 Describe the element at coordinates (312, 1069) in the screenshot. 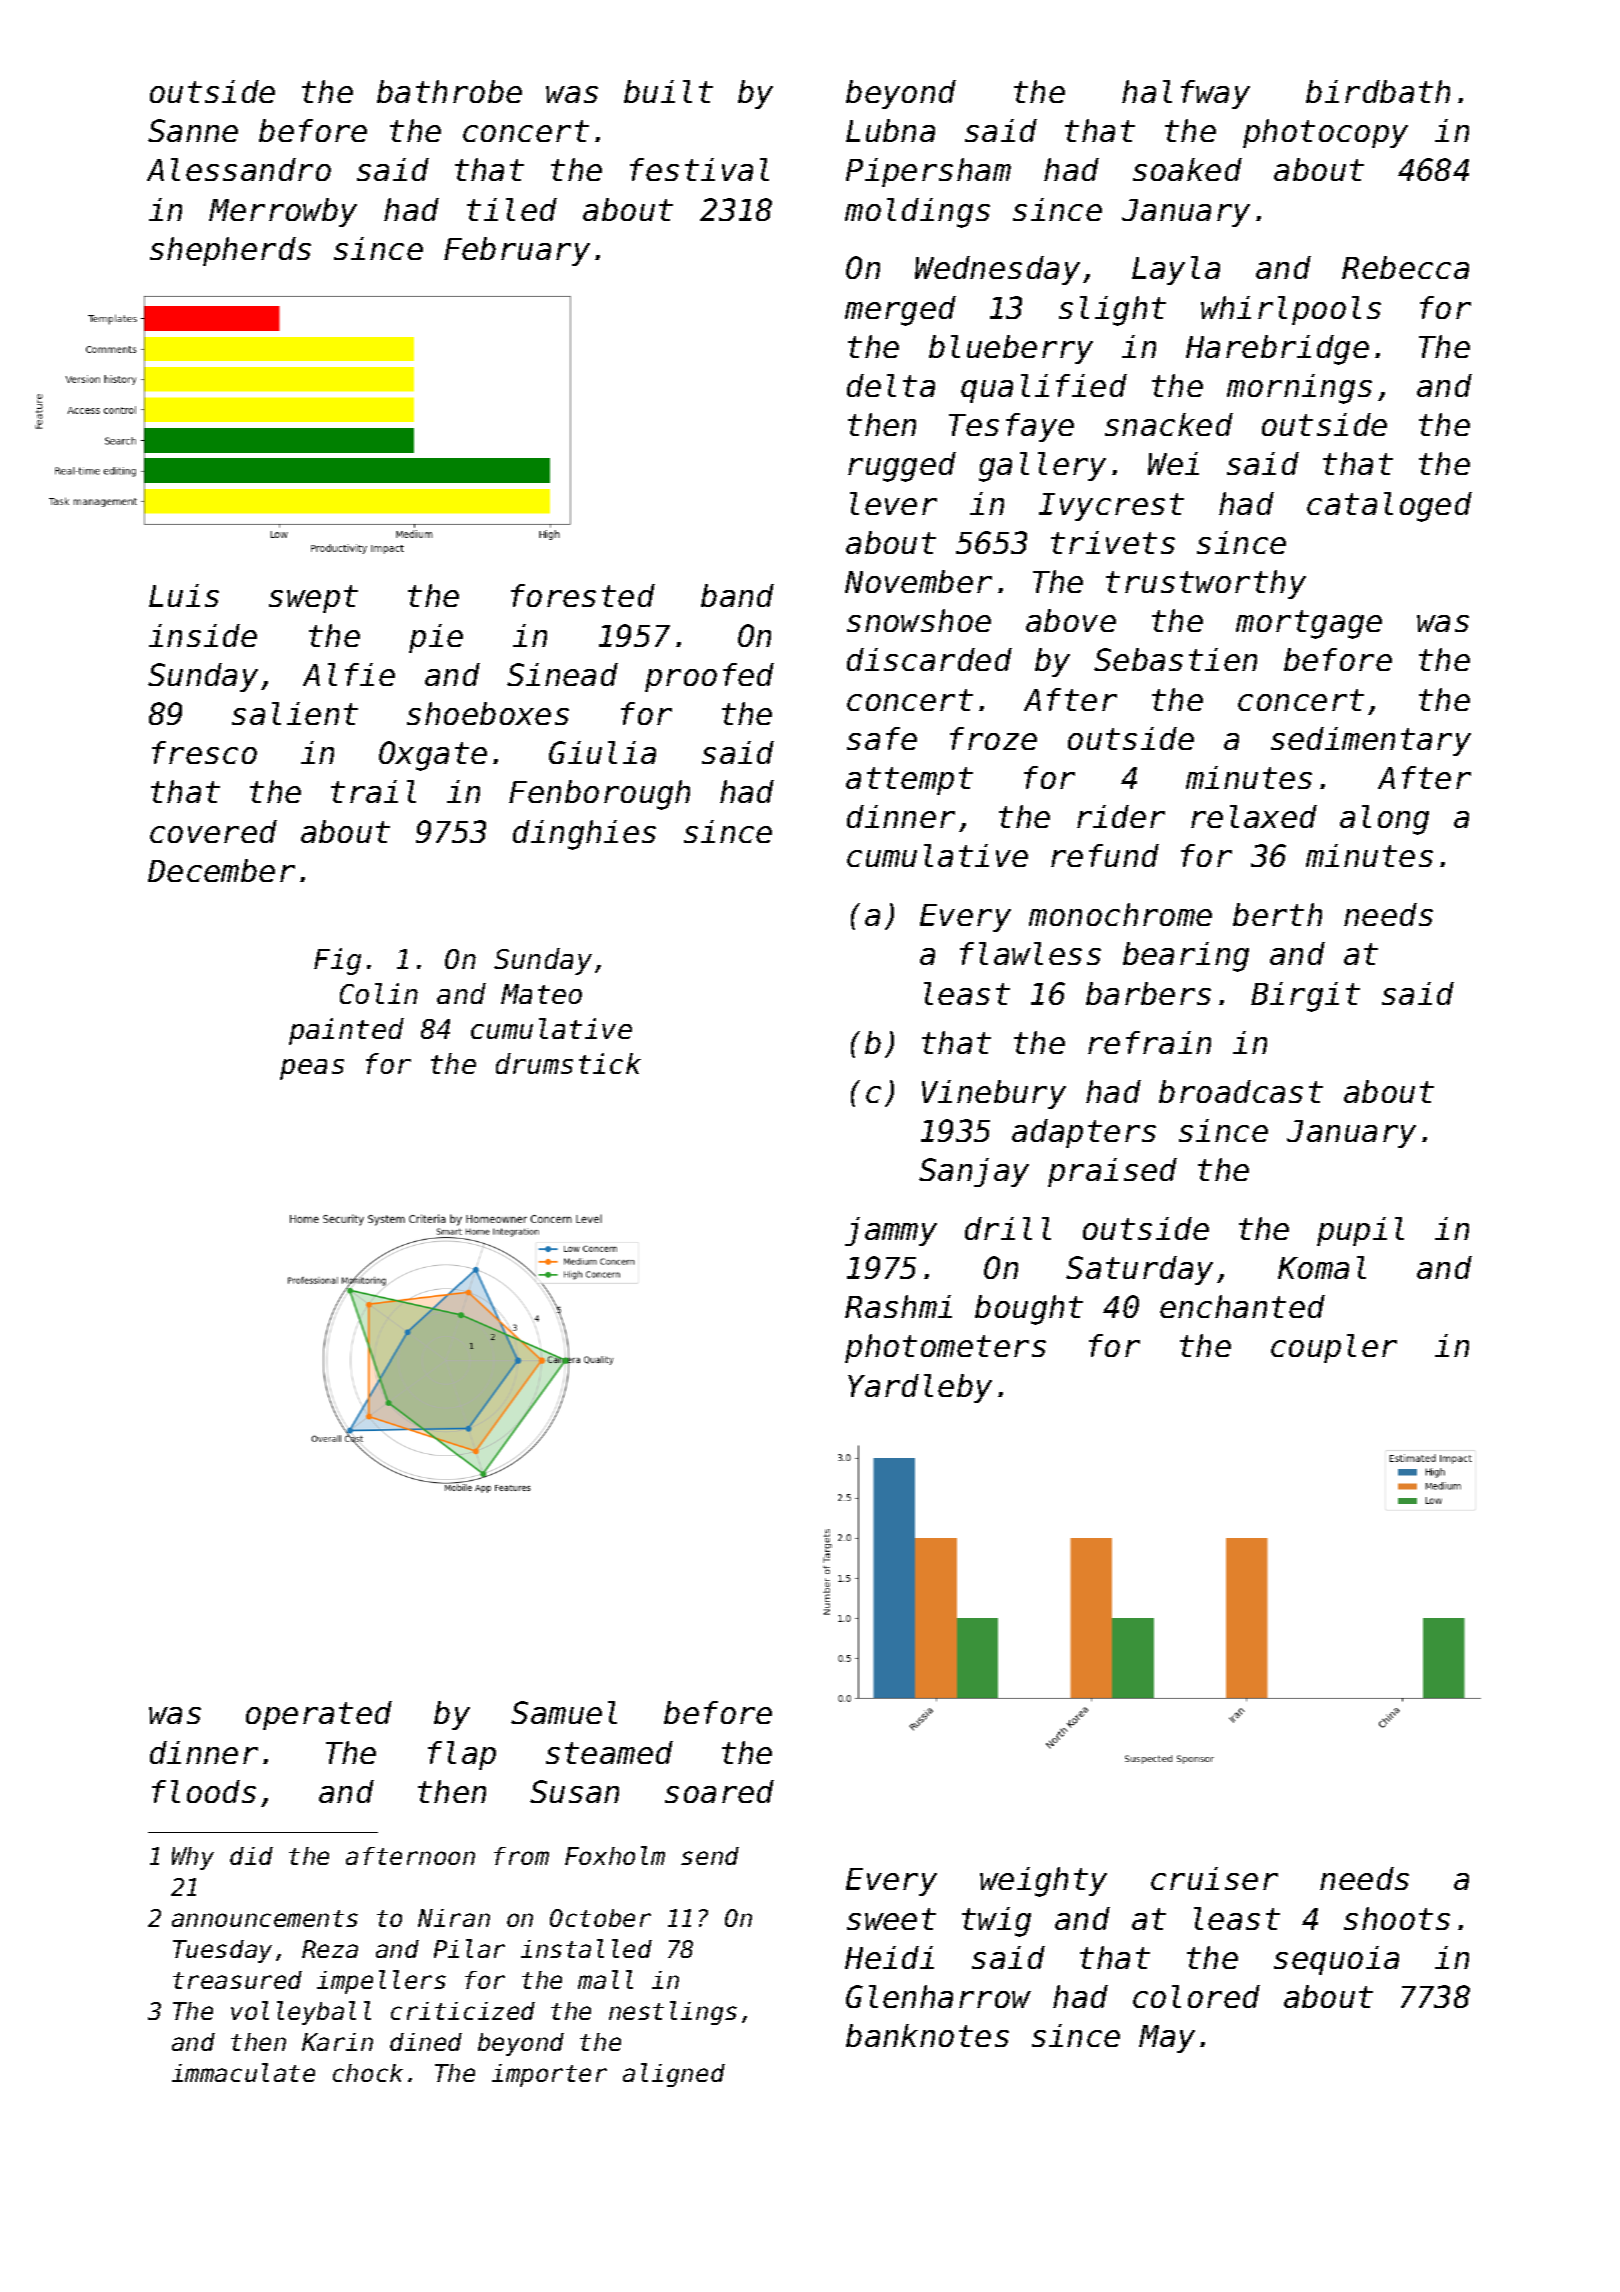

I see `peas` at that location.
